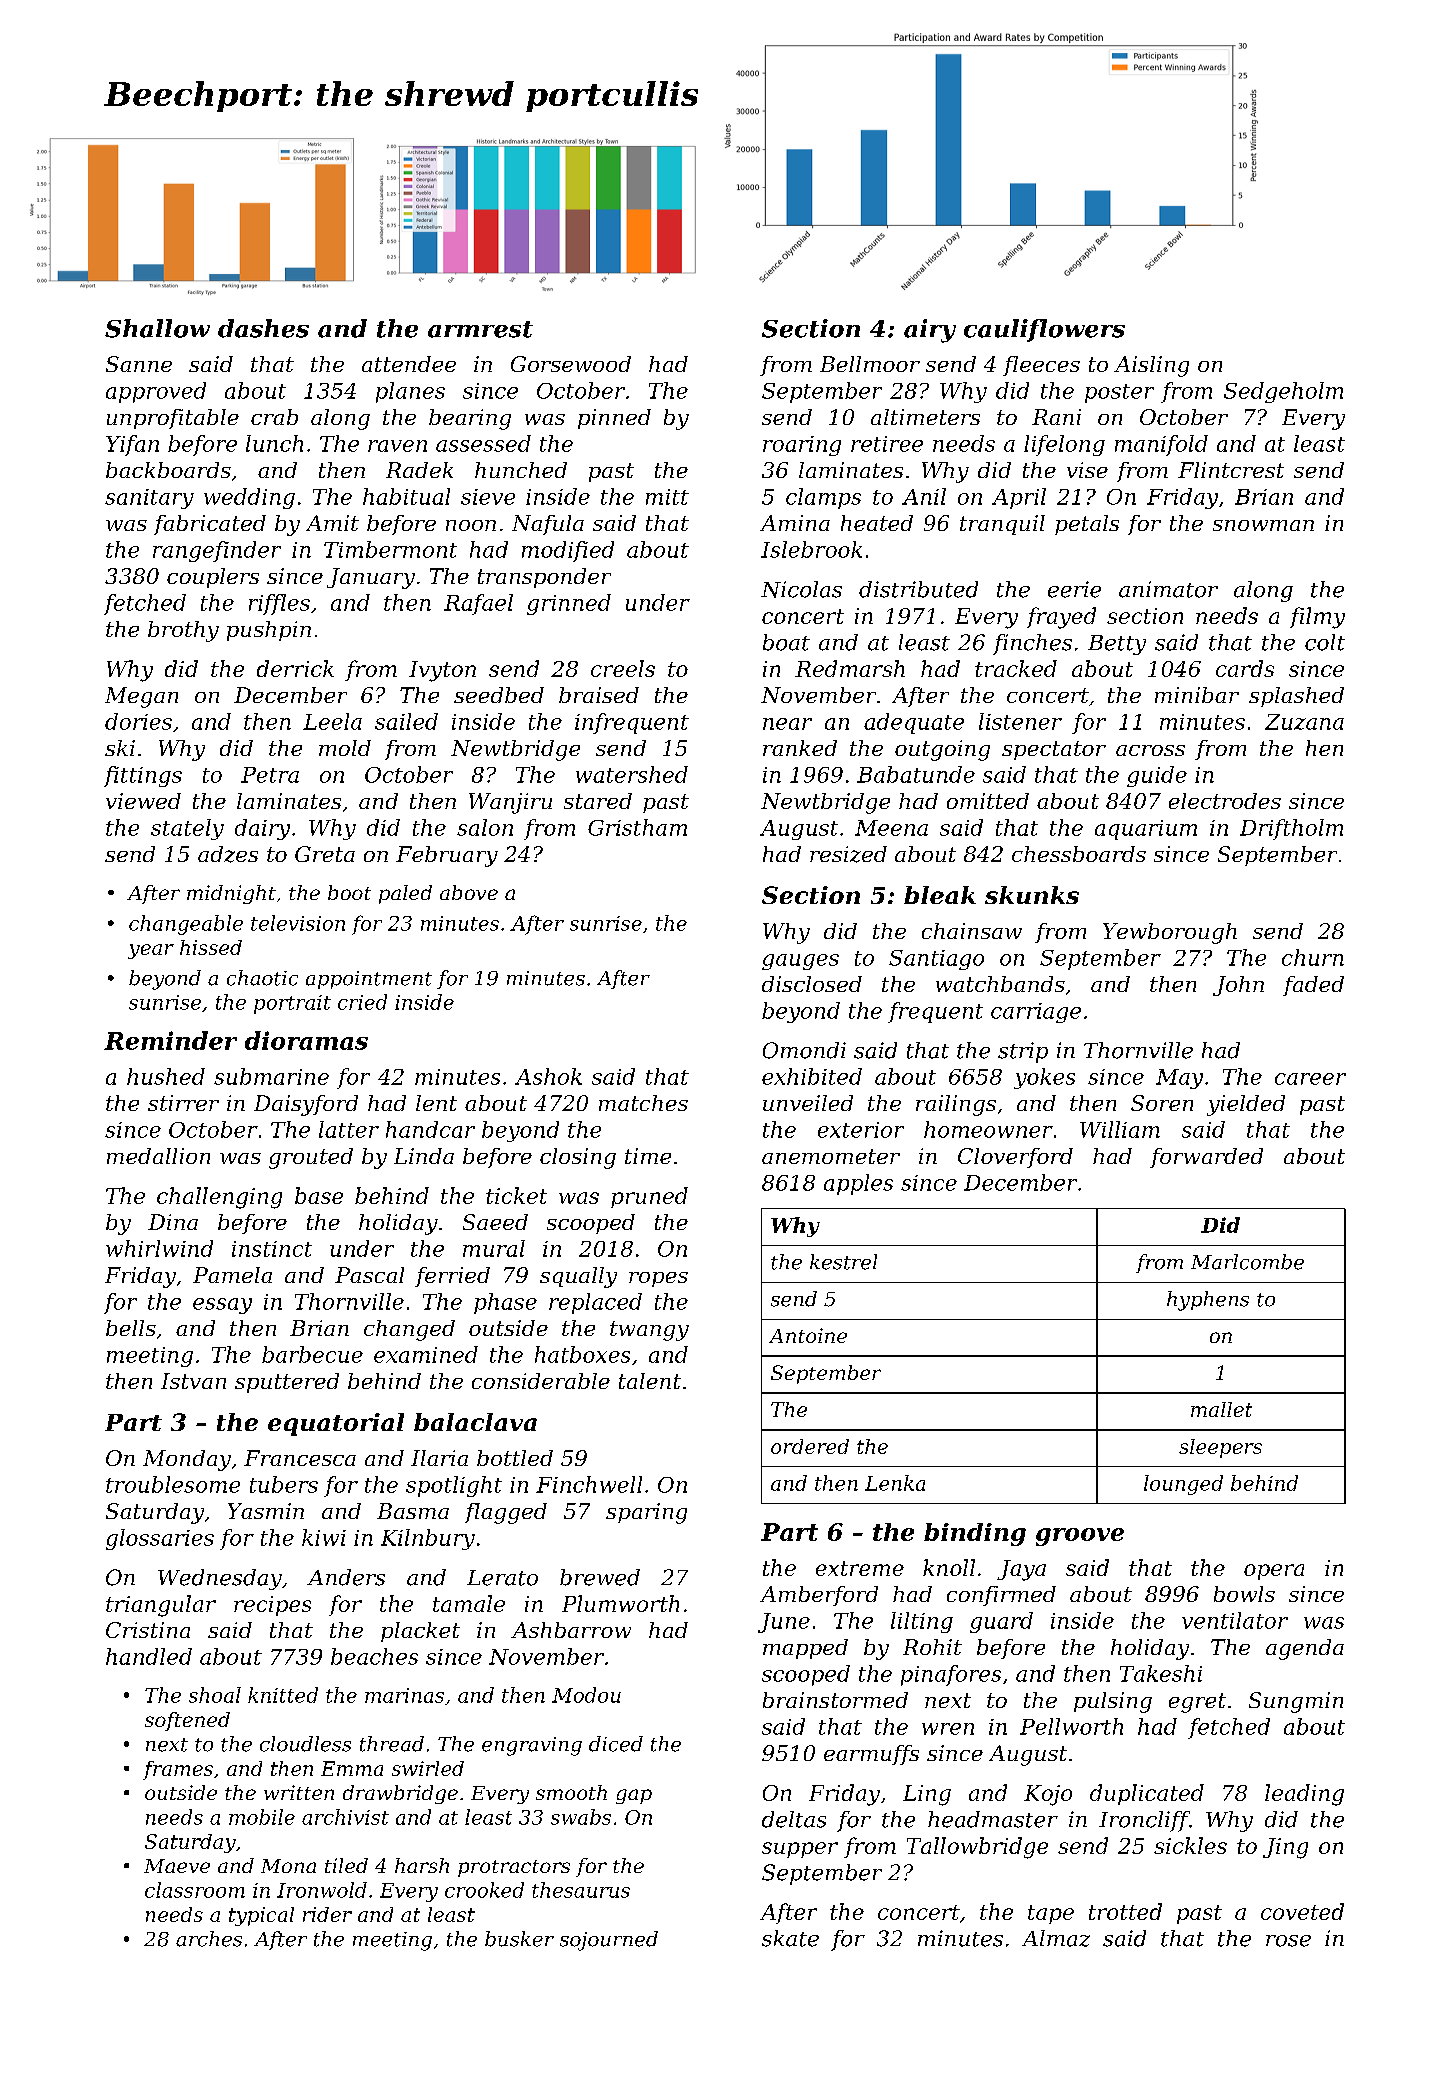 The image size is (1450, 2100). I want to click on Maeve, so click(177, 1866).
